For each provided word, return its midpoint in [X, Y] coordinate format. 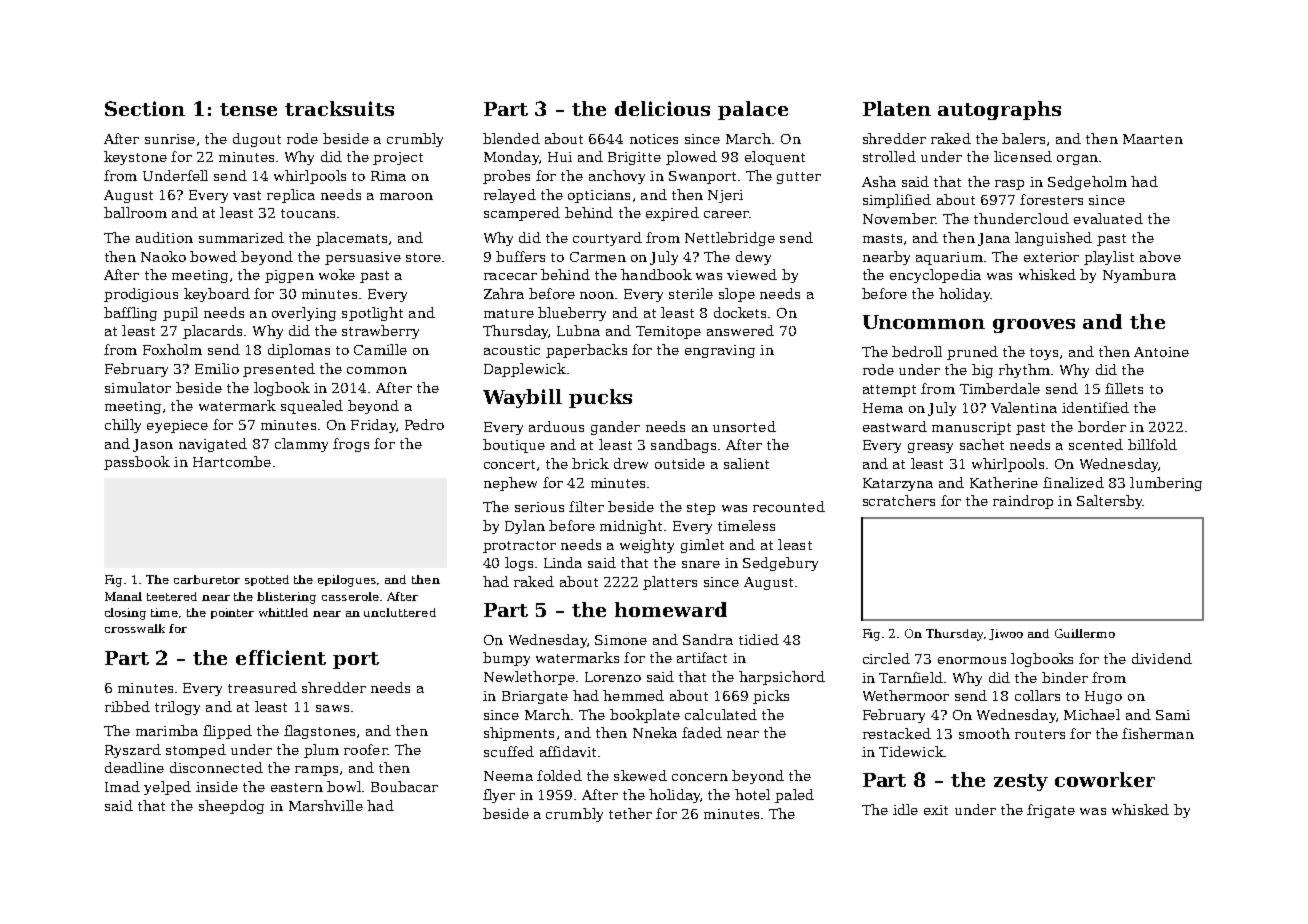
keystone [135, 158]
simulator [138, 387]
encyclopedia [935, 276]
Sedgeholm [1087, 183]
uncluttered [400, 612]
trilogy [177, 708]
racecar [510, 276]
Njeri [725, 196]
